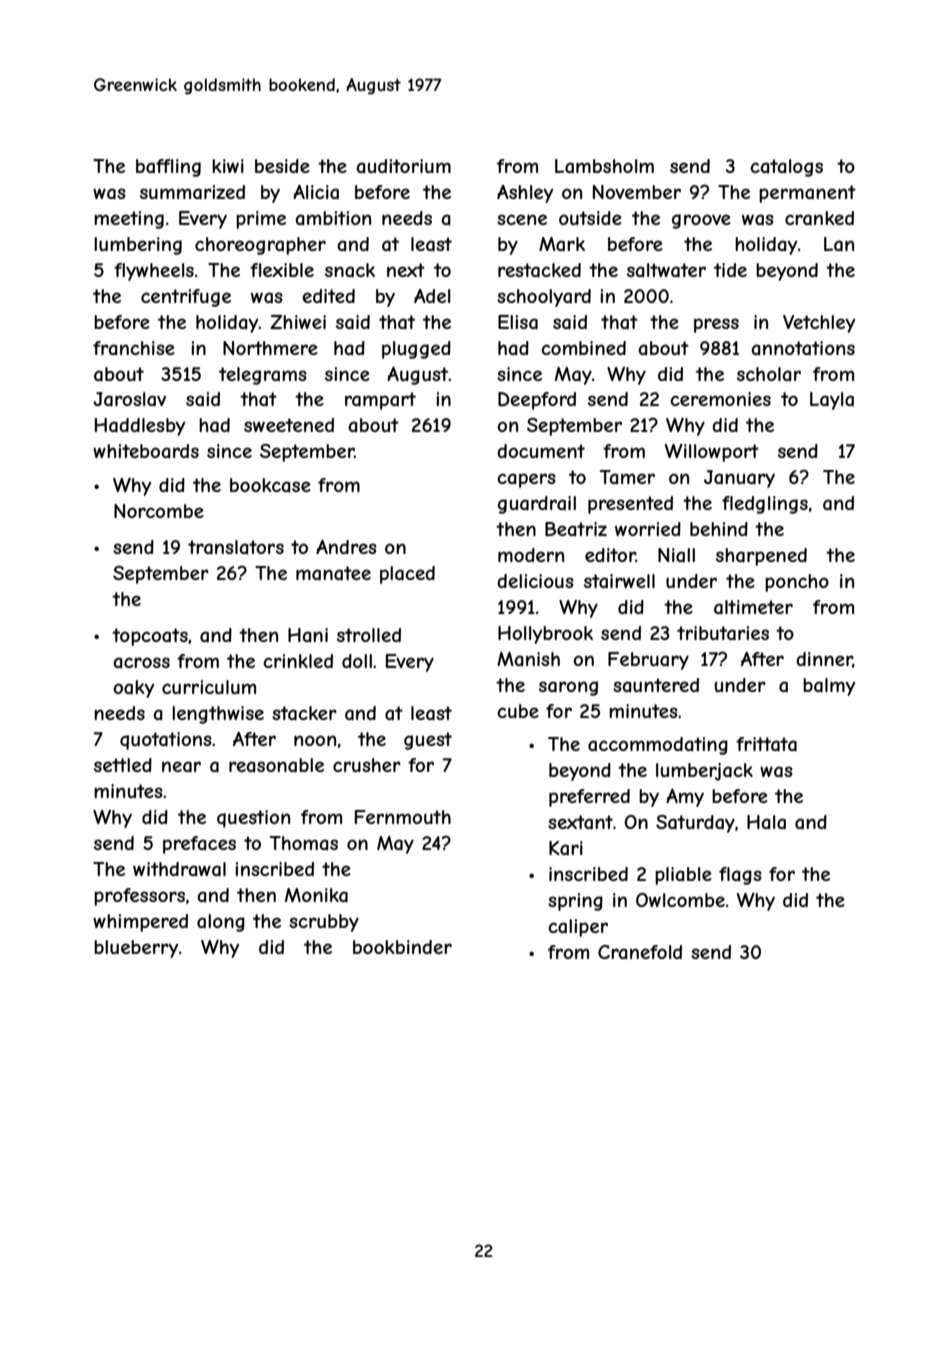 The image size is (949, 1346). I want to click on Andres, so click(346, 547).
